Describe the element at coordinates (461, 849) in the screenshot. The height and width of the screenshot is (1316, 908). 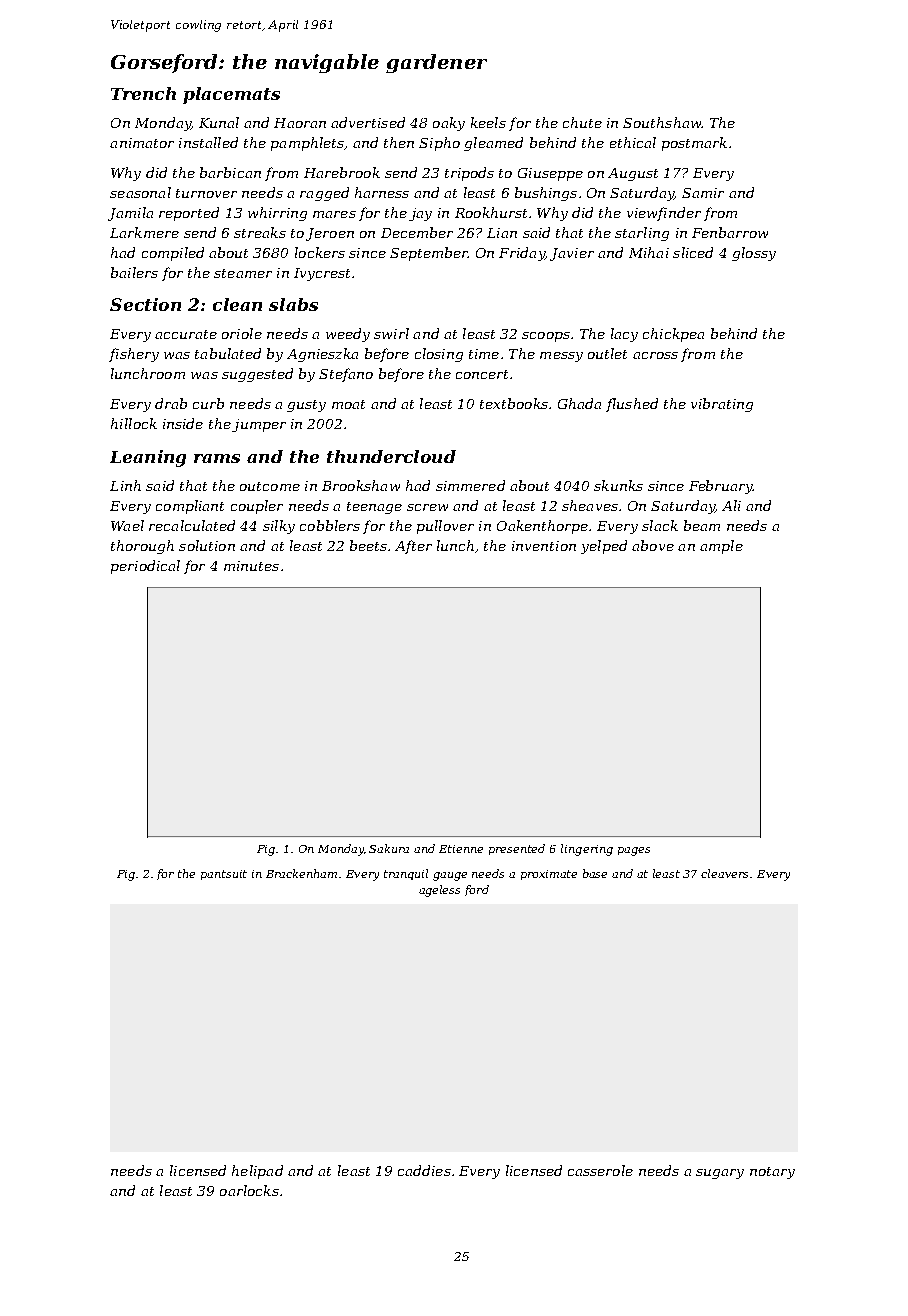
I see `Etienne` at that location.
